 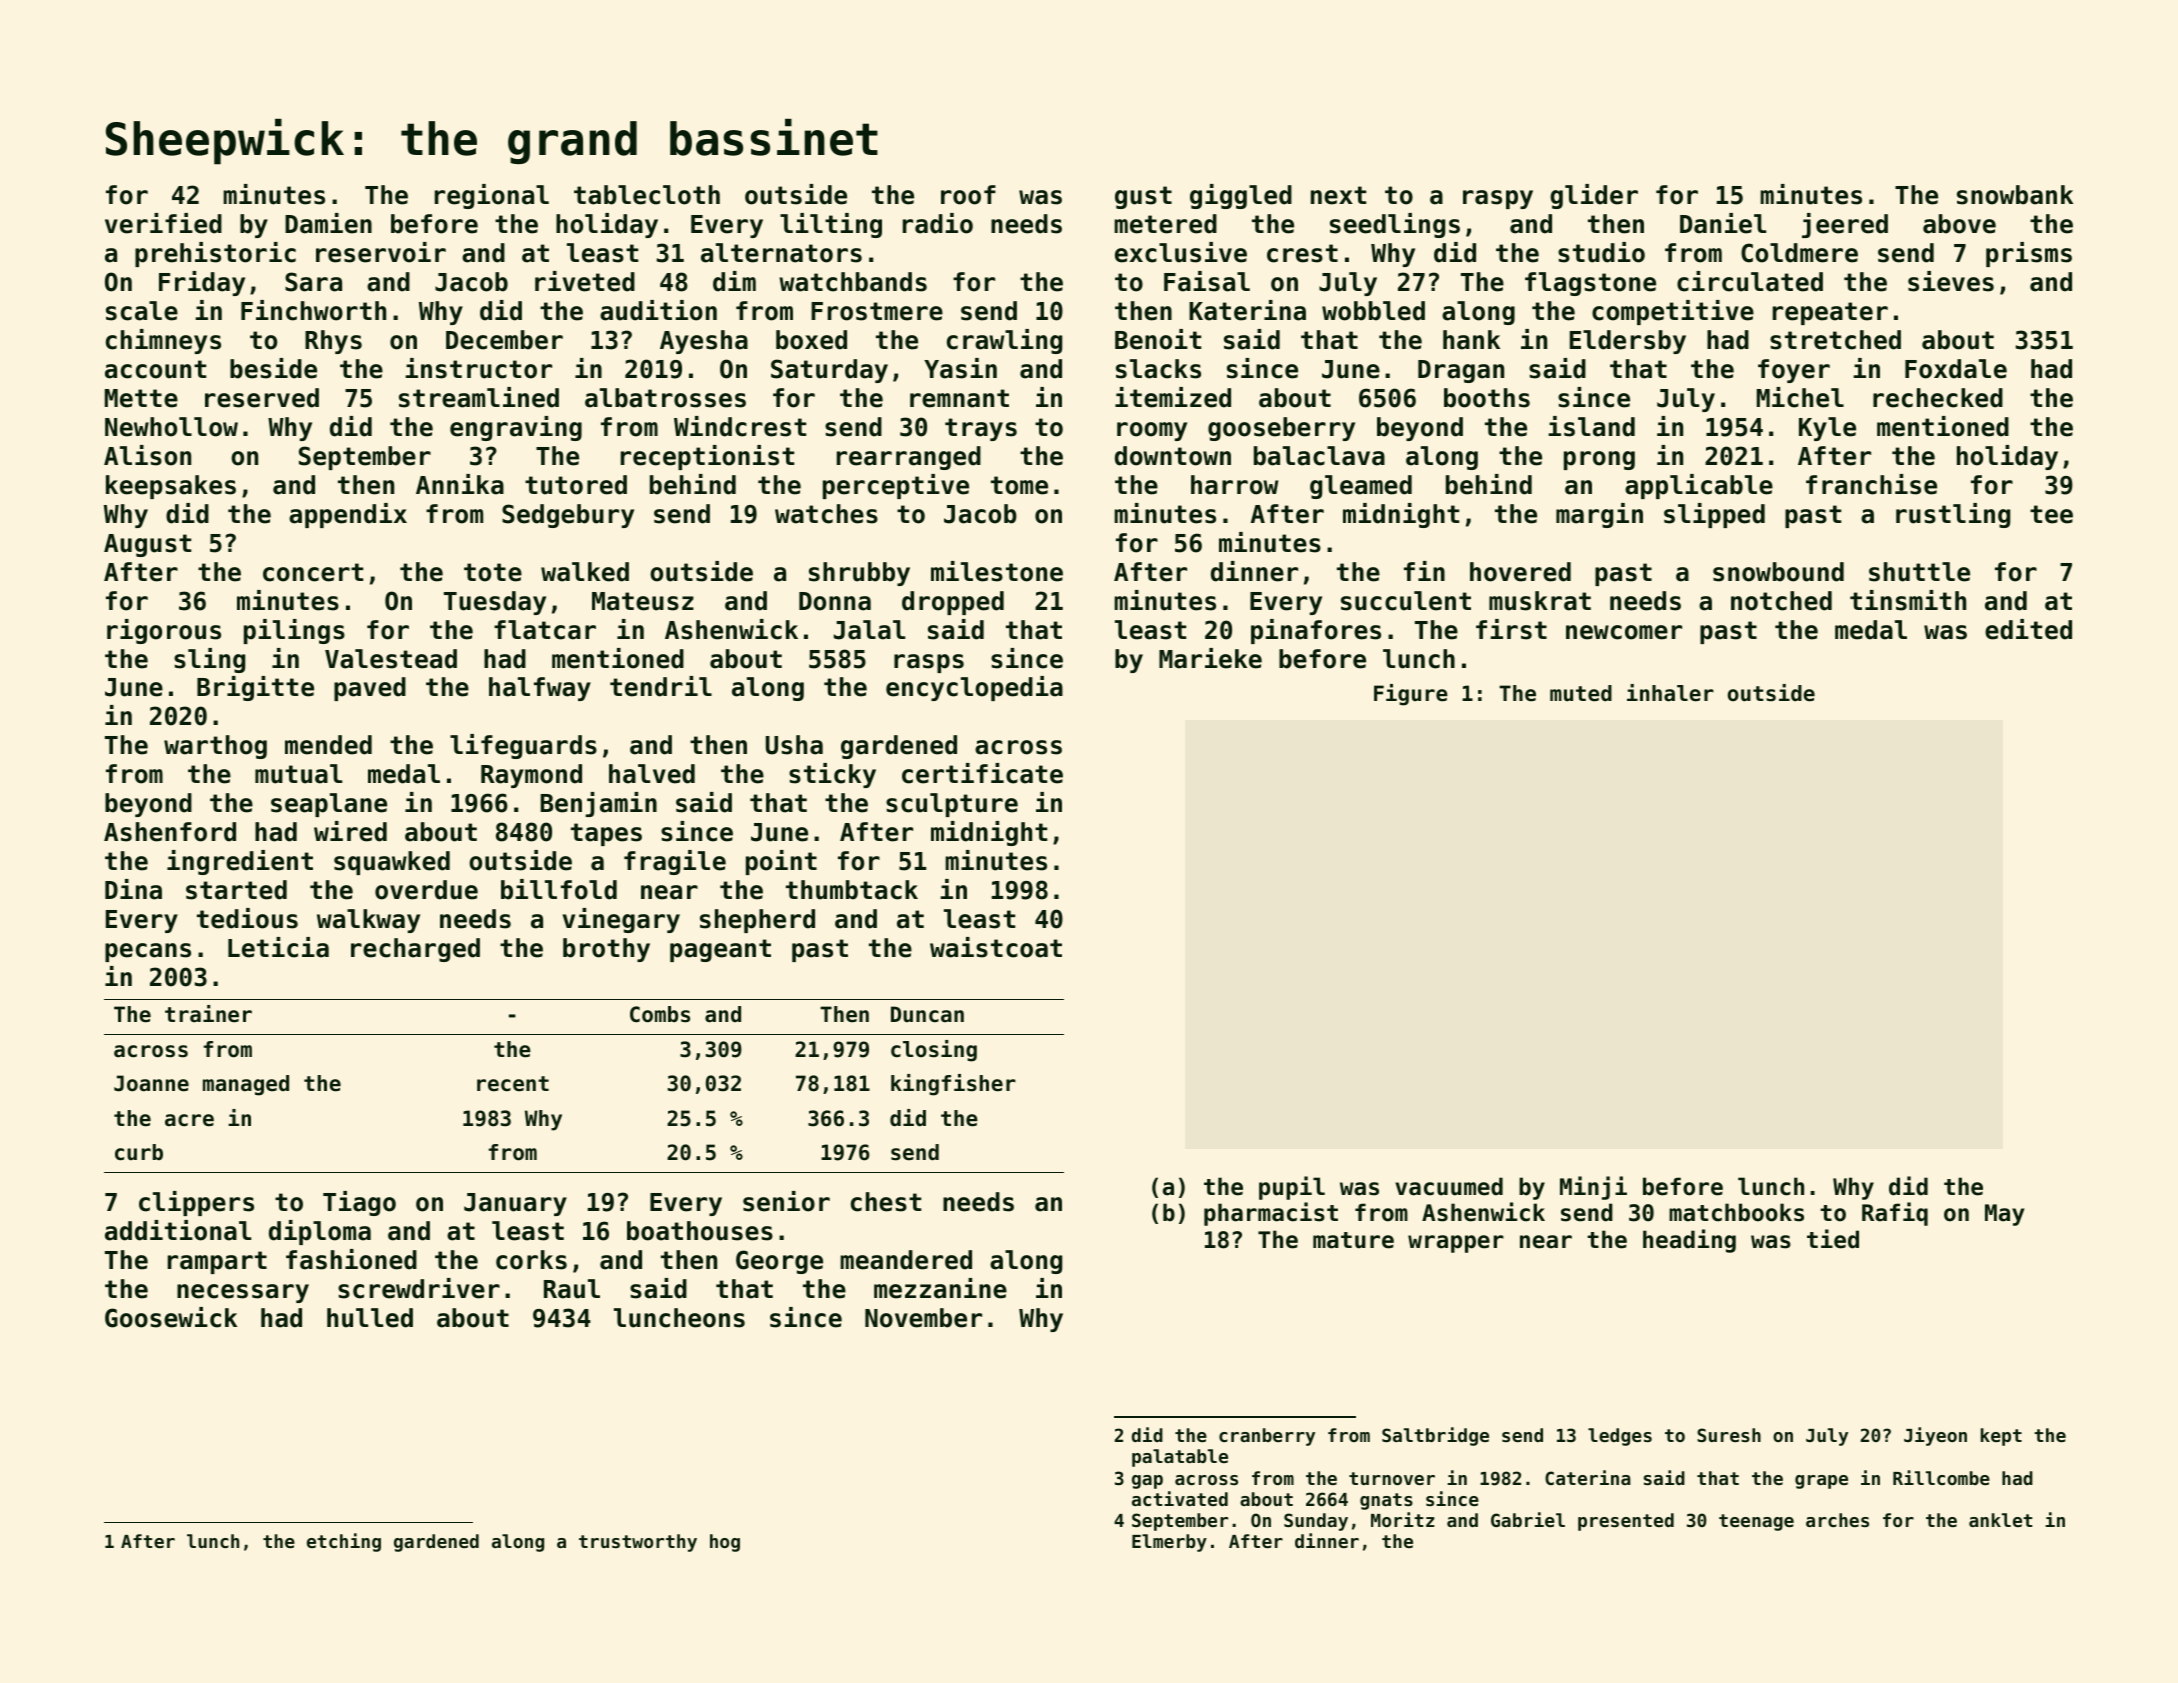 What do you see at coordinates (968, 195) in the screenshot?
I see `roof` at bounding box center [968, 195].
